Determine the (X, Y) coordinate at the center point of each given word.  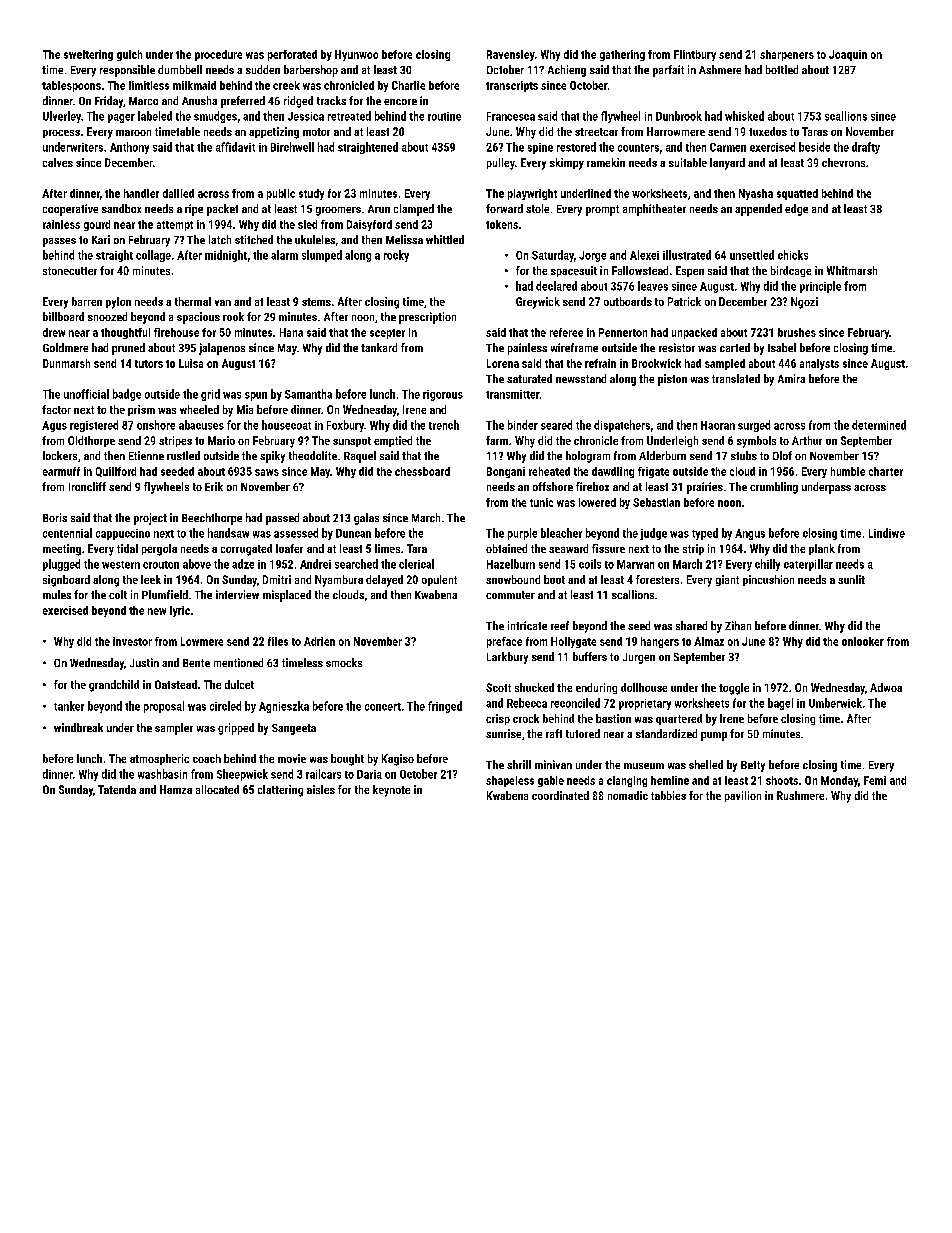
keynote (391, 791)
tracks (331, 100)
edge (796, 210)
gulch (129, 55)
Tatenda (117, 789)
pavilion (743, 796)
